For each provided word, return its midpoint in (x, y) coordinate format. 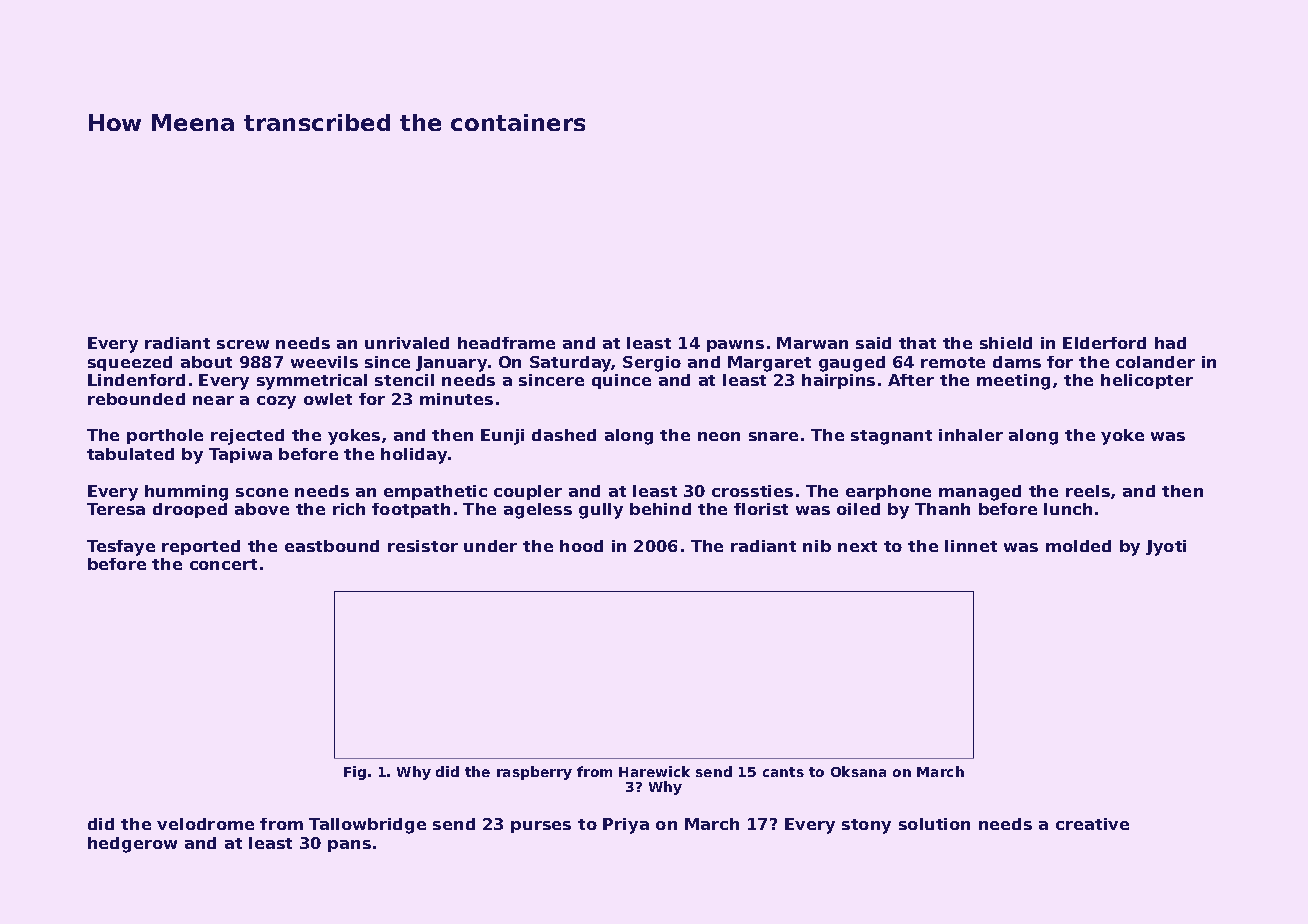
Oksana (858, 771)
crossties (752, 491)
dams (1017, 362)
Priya (626, 826)
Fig (355, 773)
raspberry (534, 773)
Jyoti (1166, 548)
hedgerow (132, 845)
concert (223, 564)
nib (817, 546)
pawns (735, 346)
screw (243, 344)
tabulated (130, 454)
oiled (858, 509)
